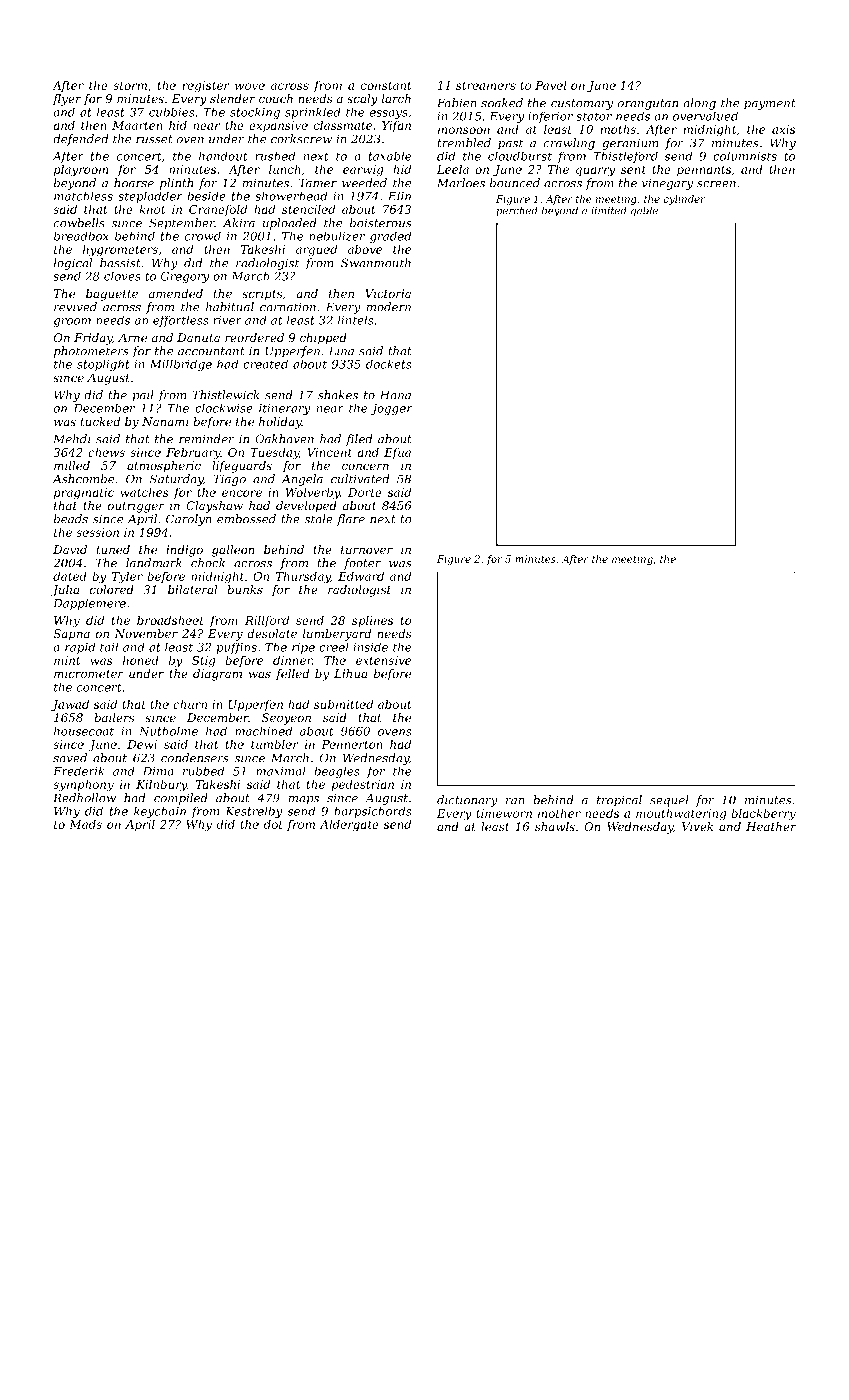  What do you see at coordinates (351, 520) in the screenshot?
I see `flare` at bounding box center [351, 520].
